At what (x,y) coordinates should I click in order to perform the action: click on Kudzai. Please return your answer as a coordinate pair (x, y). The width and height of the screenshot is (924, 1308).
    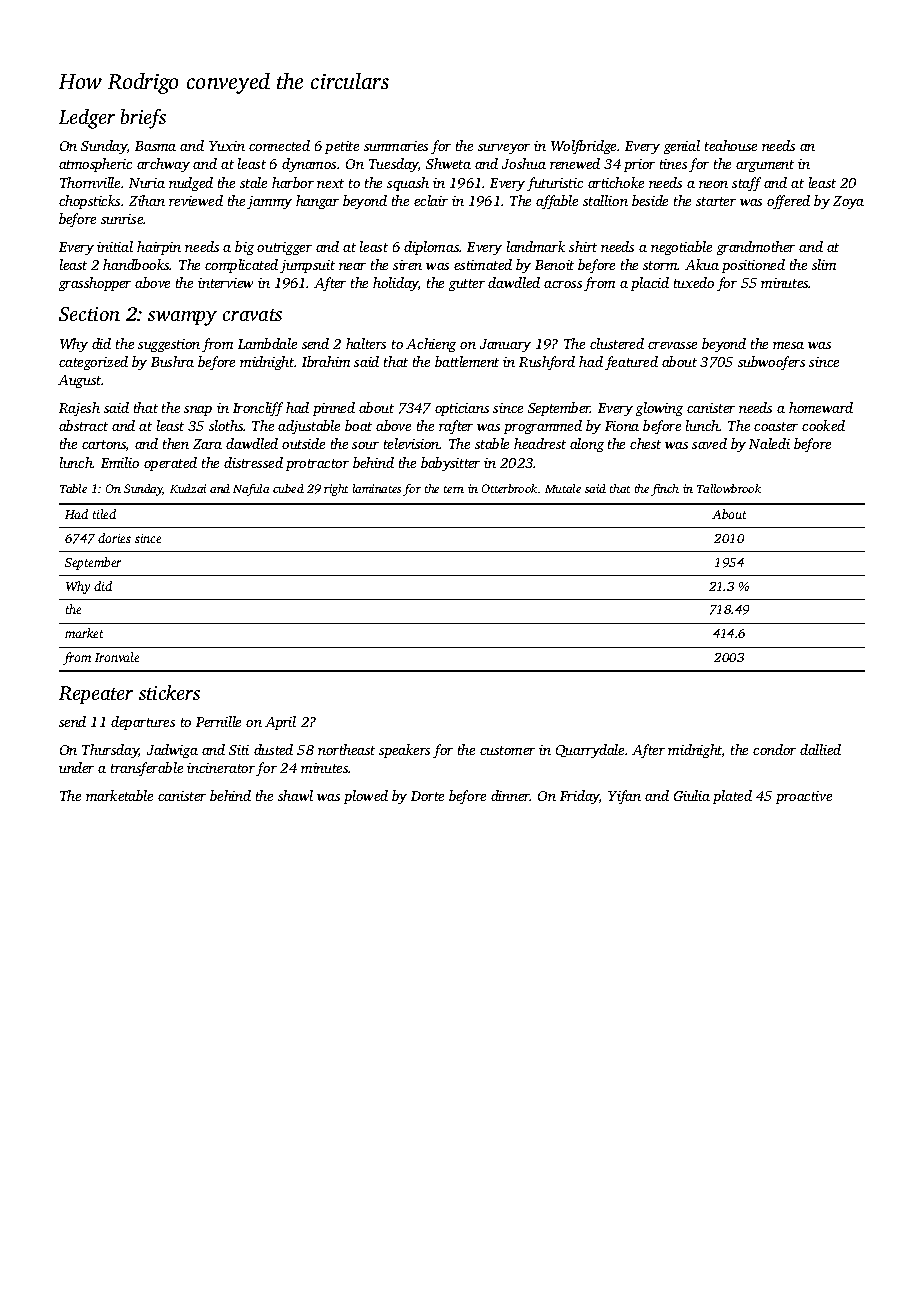
    Looking at the image, I should click on (188, 488).
